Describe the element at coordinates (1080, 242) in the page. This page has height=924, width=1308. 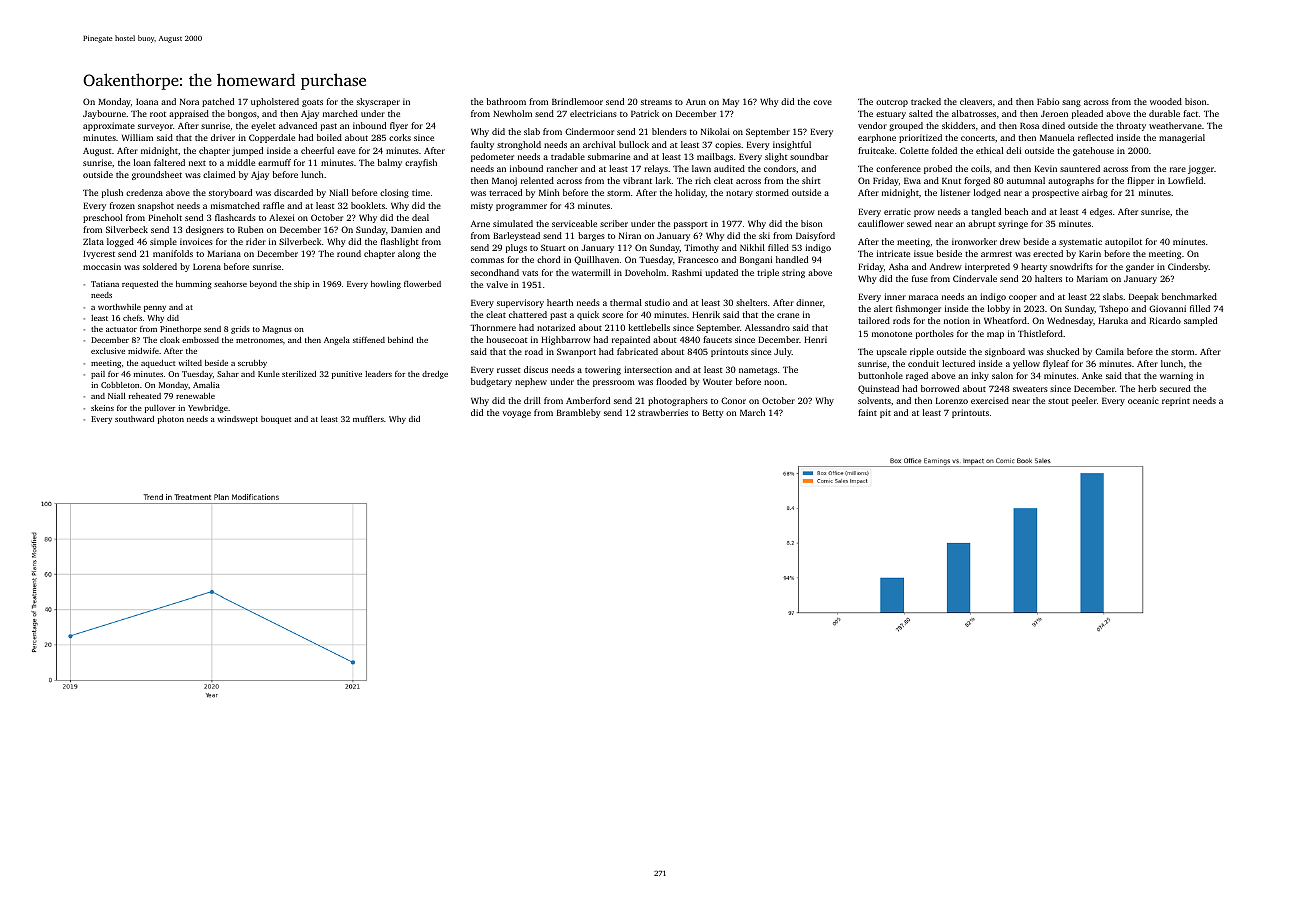
I see `systematic` at that location.
